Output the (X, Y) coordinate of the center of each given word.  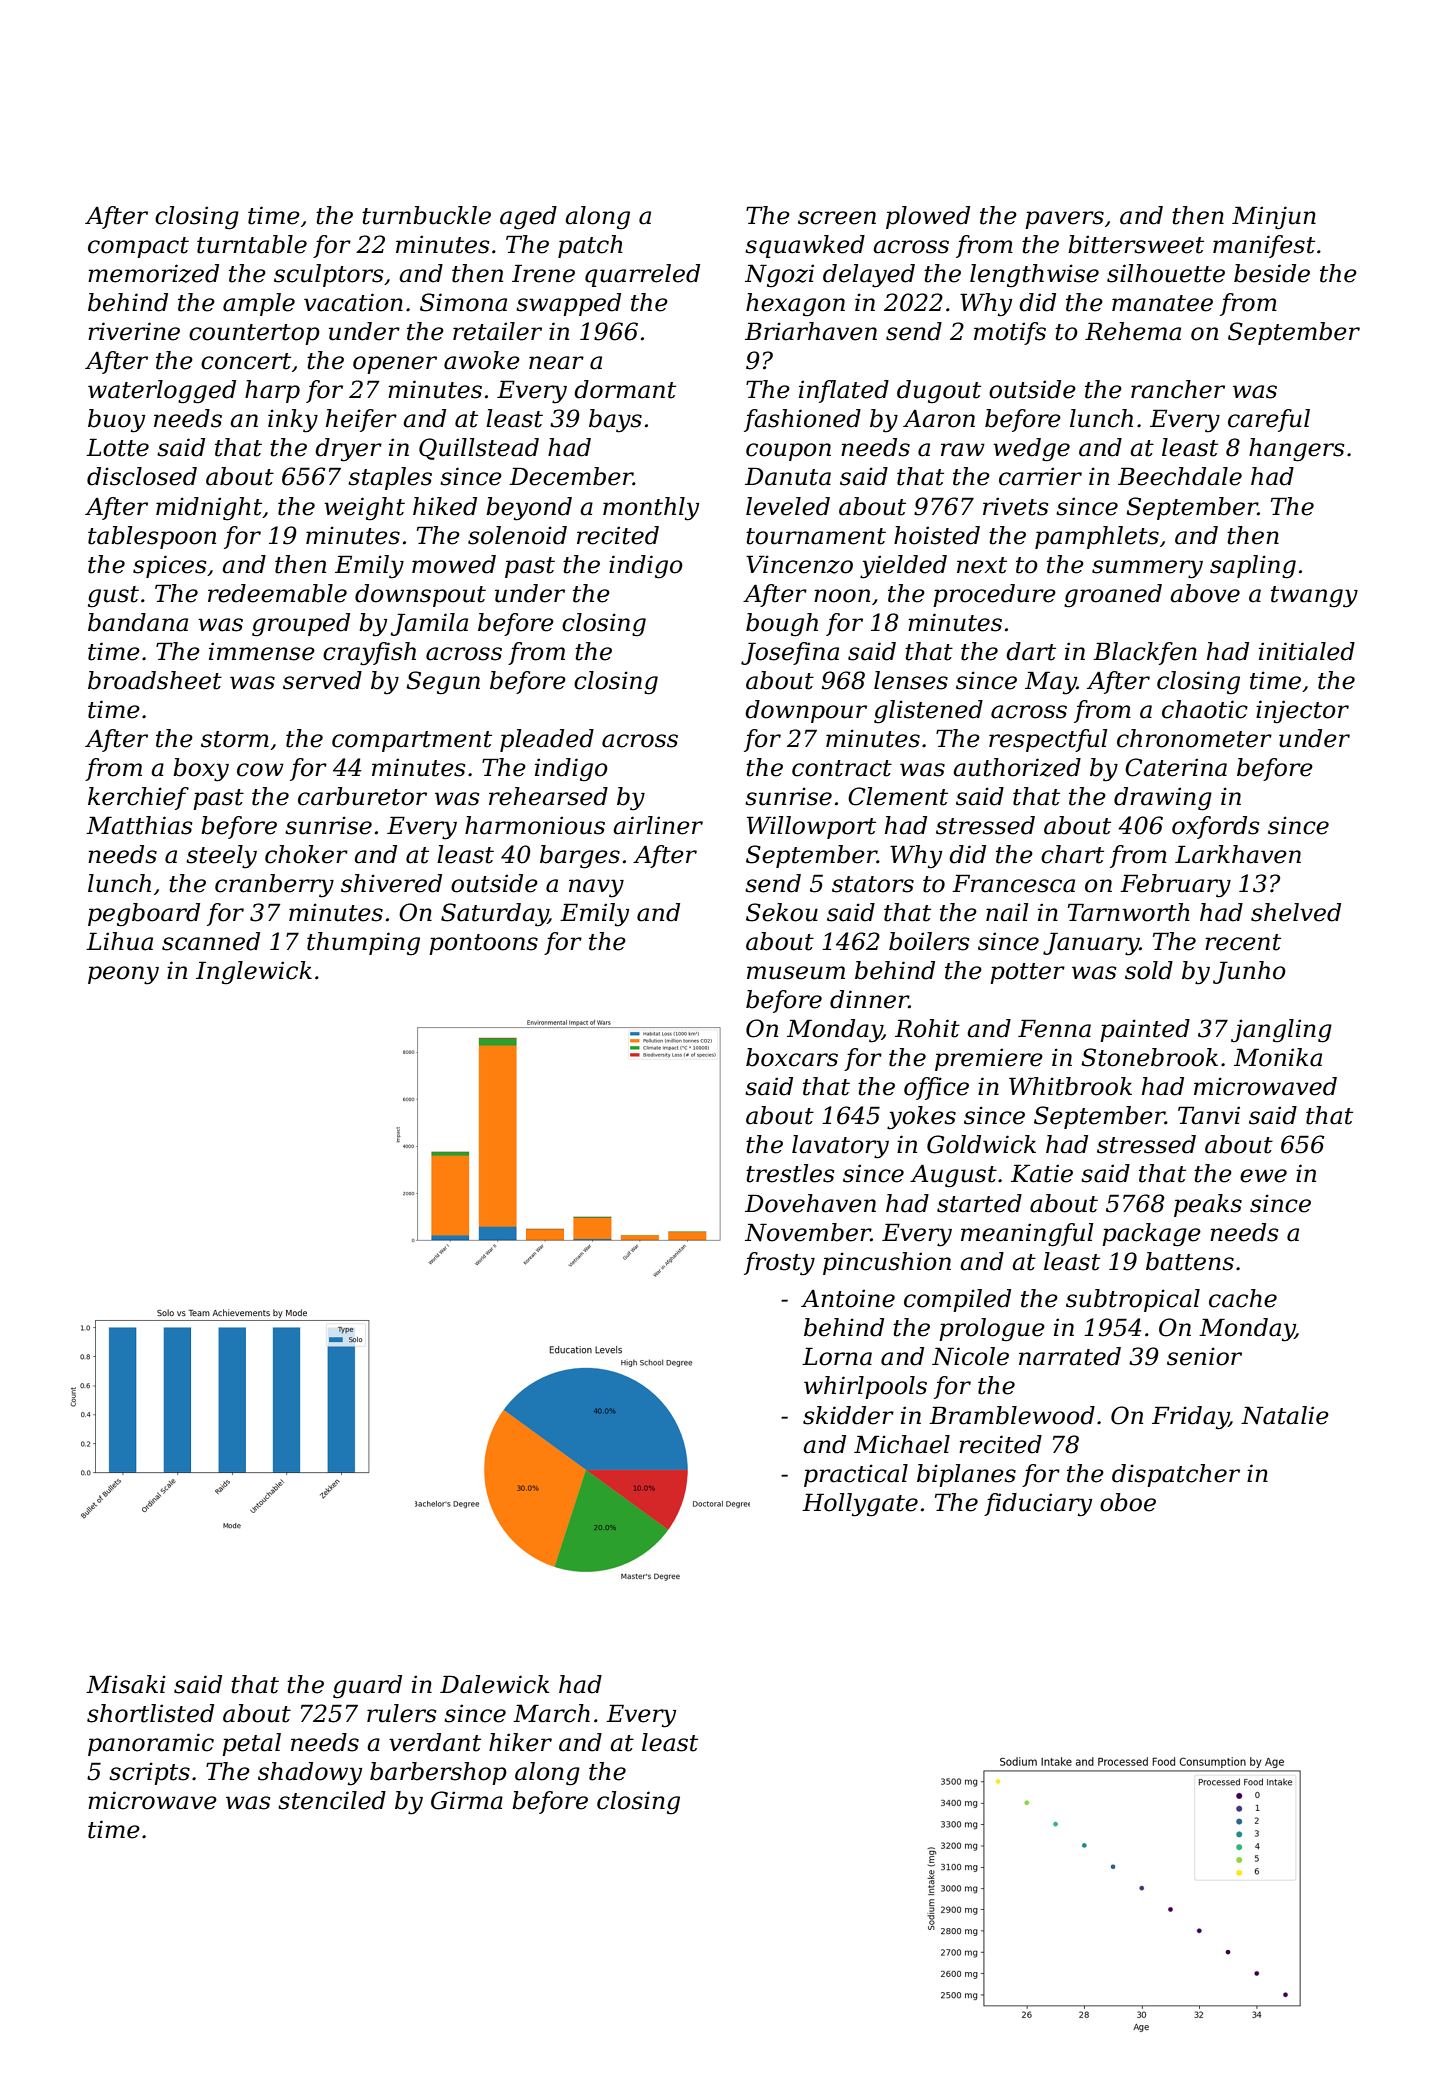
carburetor (362, 796)
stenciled (332, 1800)
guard (367, 1687)
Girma (467, 1800)
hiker (520, 1742)
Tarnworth (1129, 912)
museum (796, 973)
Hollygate (860, 1505)
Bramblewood (1012, 1415)
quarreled (642, 275)
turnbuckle (426, 215)
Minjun (1274, 218)
